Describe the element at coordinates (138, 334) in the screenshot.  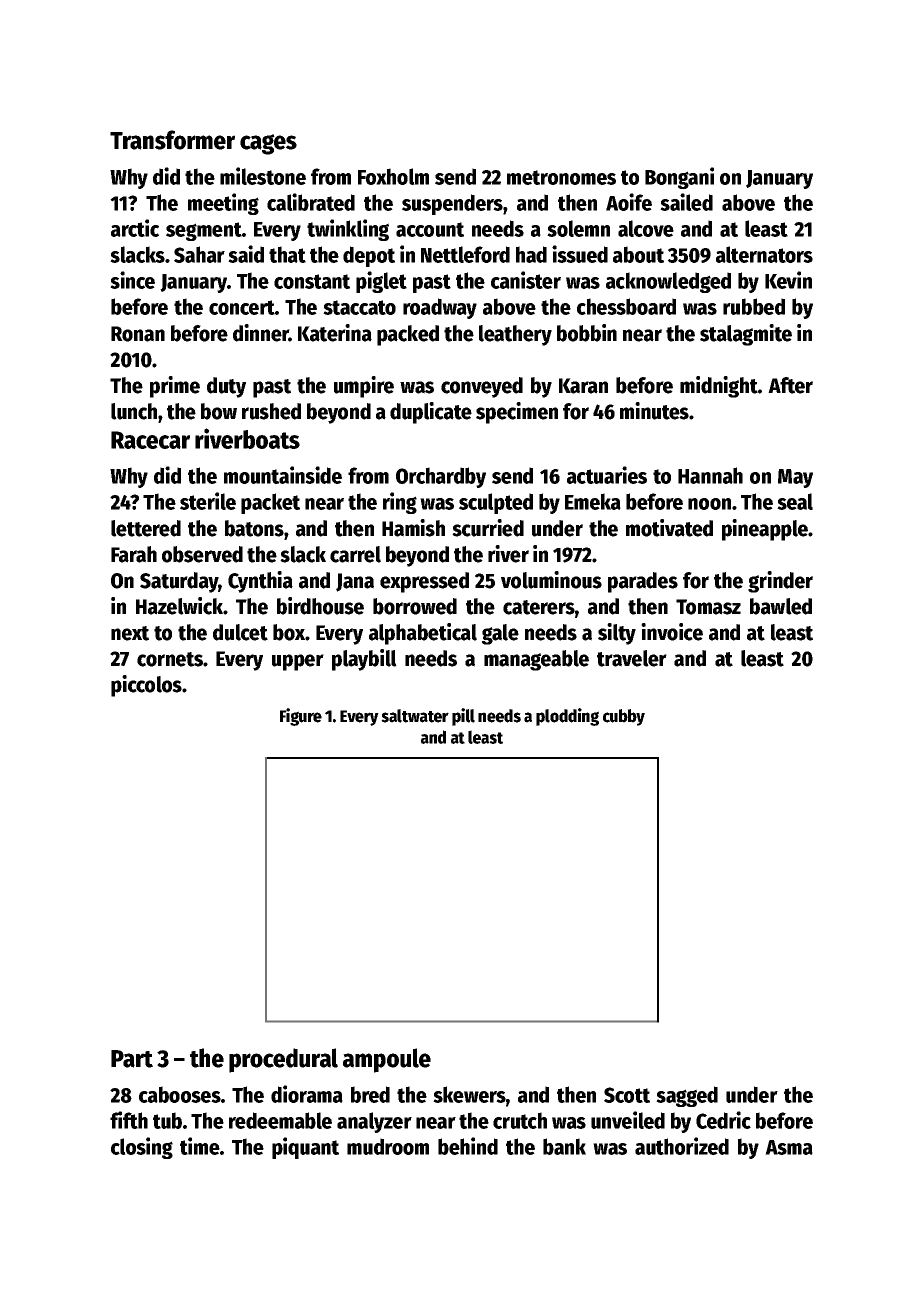
I see `Ronan` at that location.
